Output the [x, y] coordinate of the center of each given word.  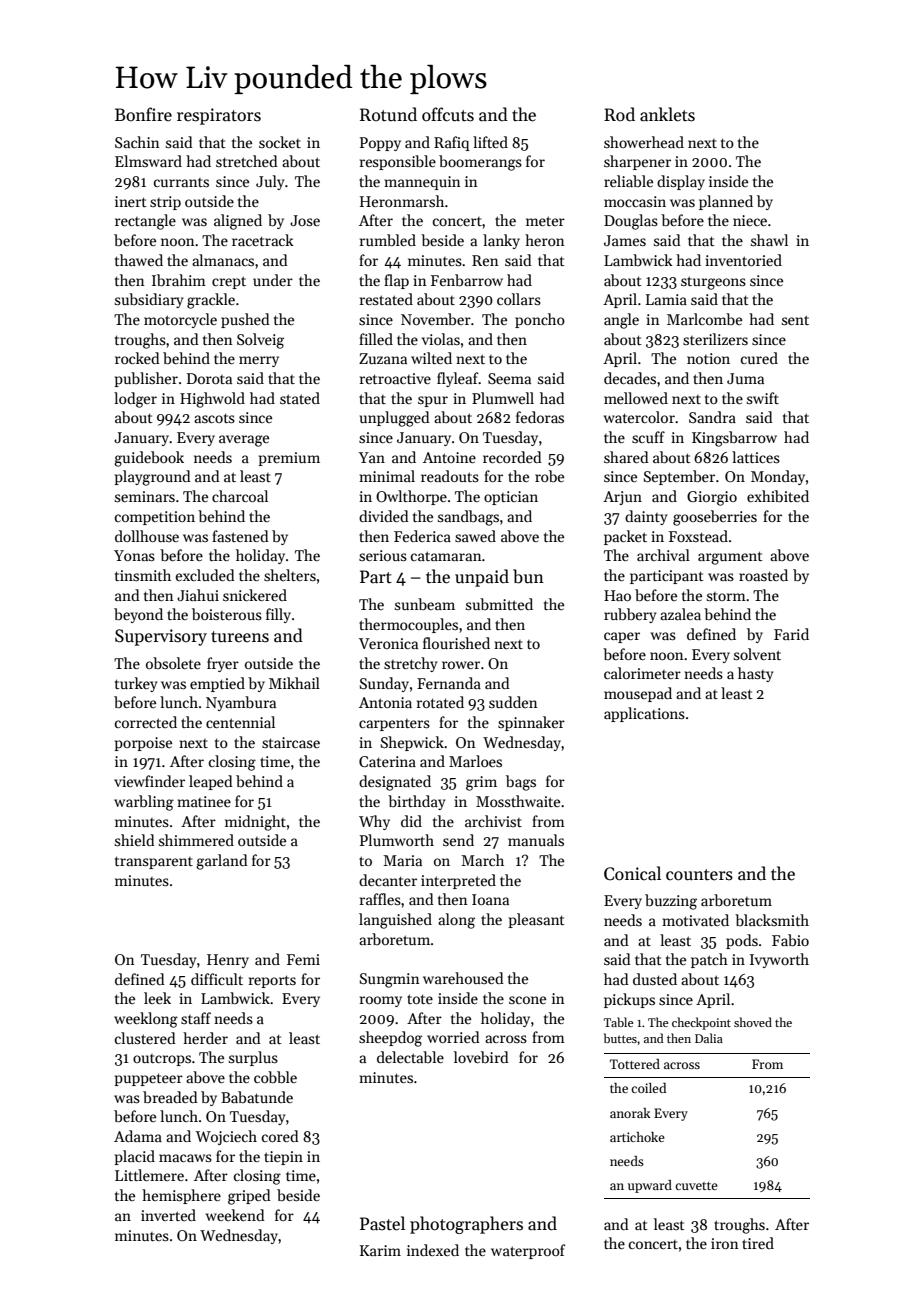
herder [205, 1038]
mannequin [422, 183]
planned [726, 202]
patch [709, 960]
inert [131, 201]
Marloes [475, 761]
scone [527, 1000]
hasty [755, 674]
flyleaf [458, 379]
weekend [235, 1215]
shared [626, 457]
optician [511, 498]
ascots [214, 418]
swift [763, 398]
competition [155, 518]
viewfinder [149, 781]
